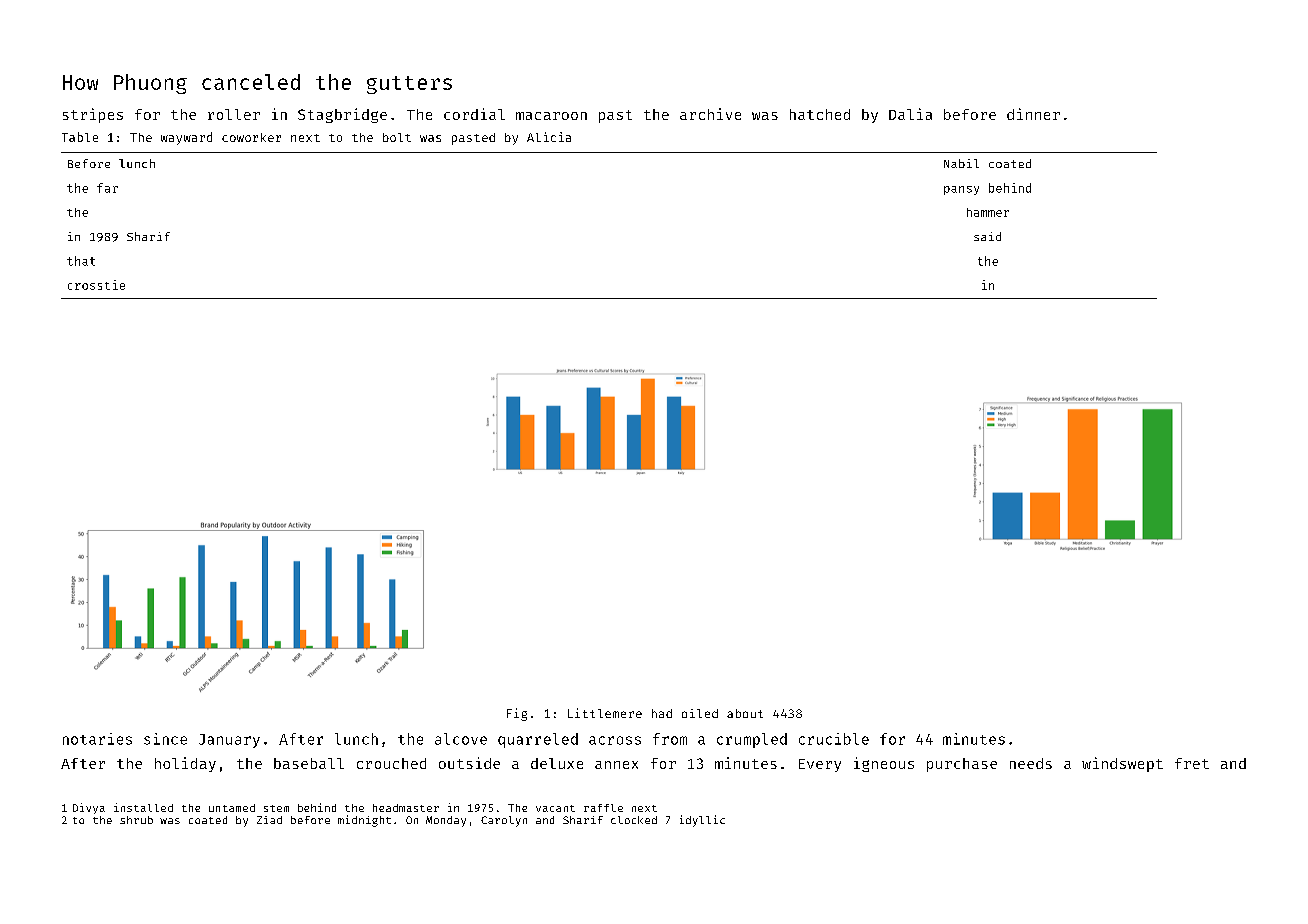 Image resolution: width=1308 pixels, height=924 pixels. What do you see at coordinates (234, 114) in the screenshot?
I see `roller` at bounding box center [234, 114].
